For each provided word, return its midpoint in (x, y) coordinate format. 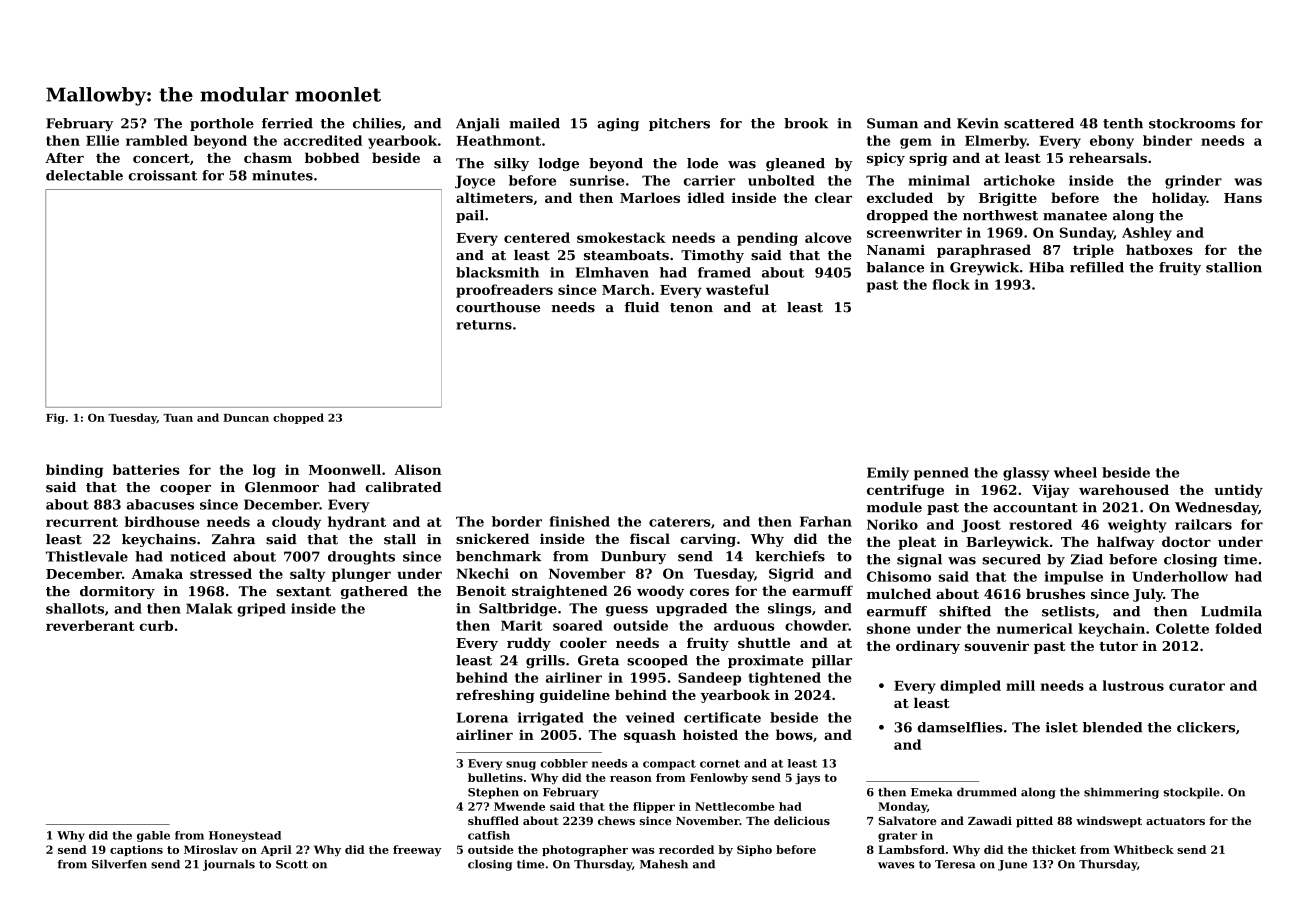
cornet (720, 764)
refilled (1097, 267)
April (276, 850)
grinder (1193, 182)
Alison (418, 469)
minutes (282, 175)
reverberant (90, 625)
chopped (298, 418)
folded (1238, 628)
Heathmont (499, 140)
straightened (560, 592)
